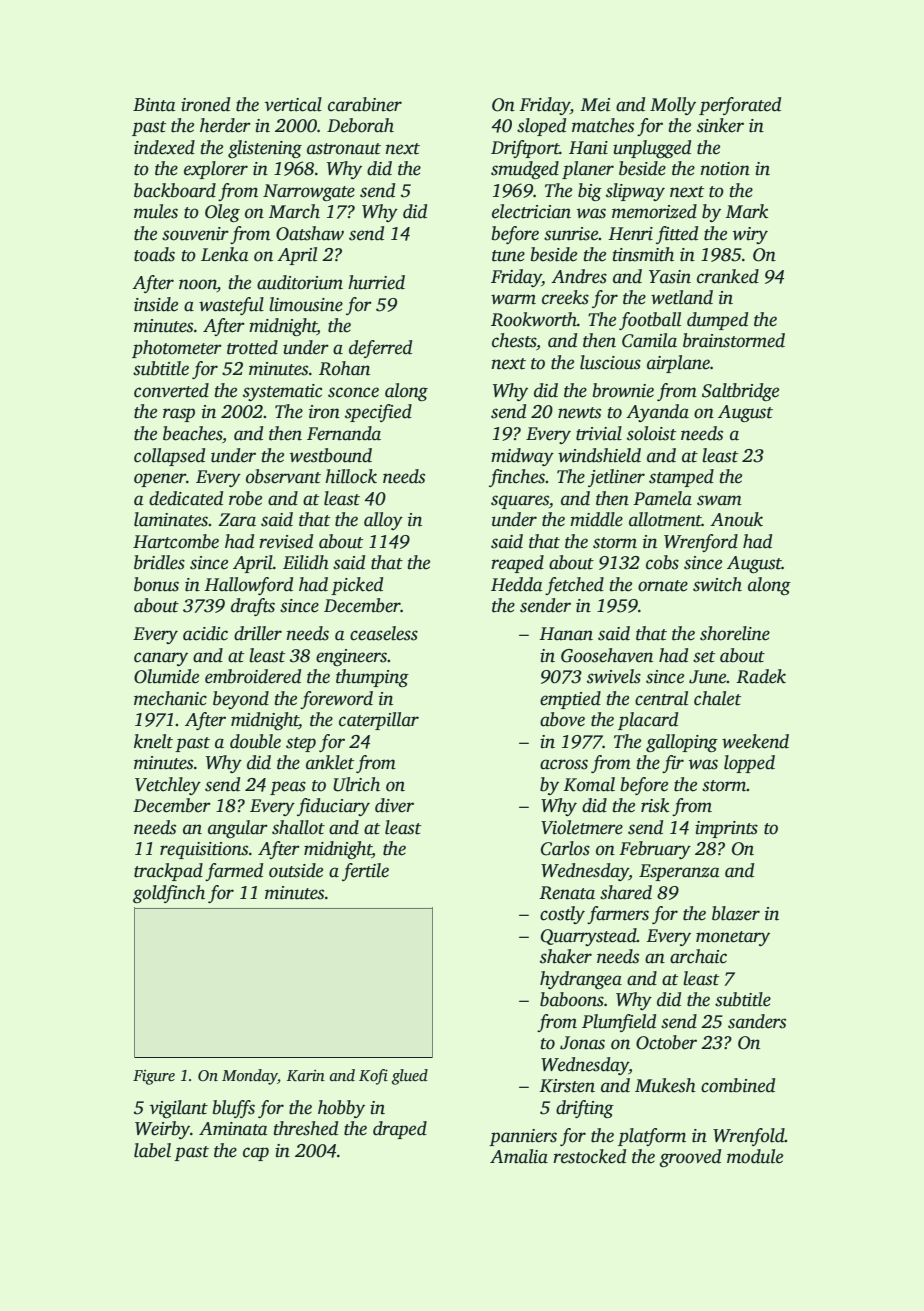 Image resolution: width=924 pixels, height=1311 pixels. What do you see at coordinates (690, 1158) in the document?
I see `grooved` at bounding box center [690, 1158].
